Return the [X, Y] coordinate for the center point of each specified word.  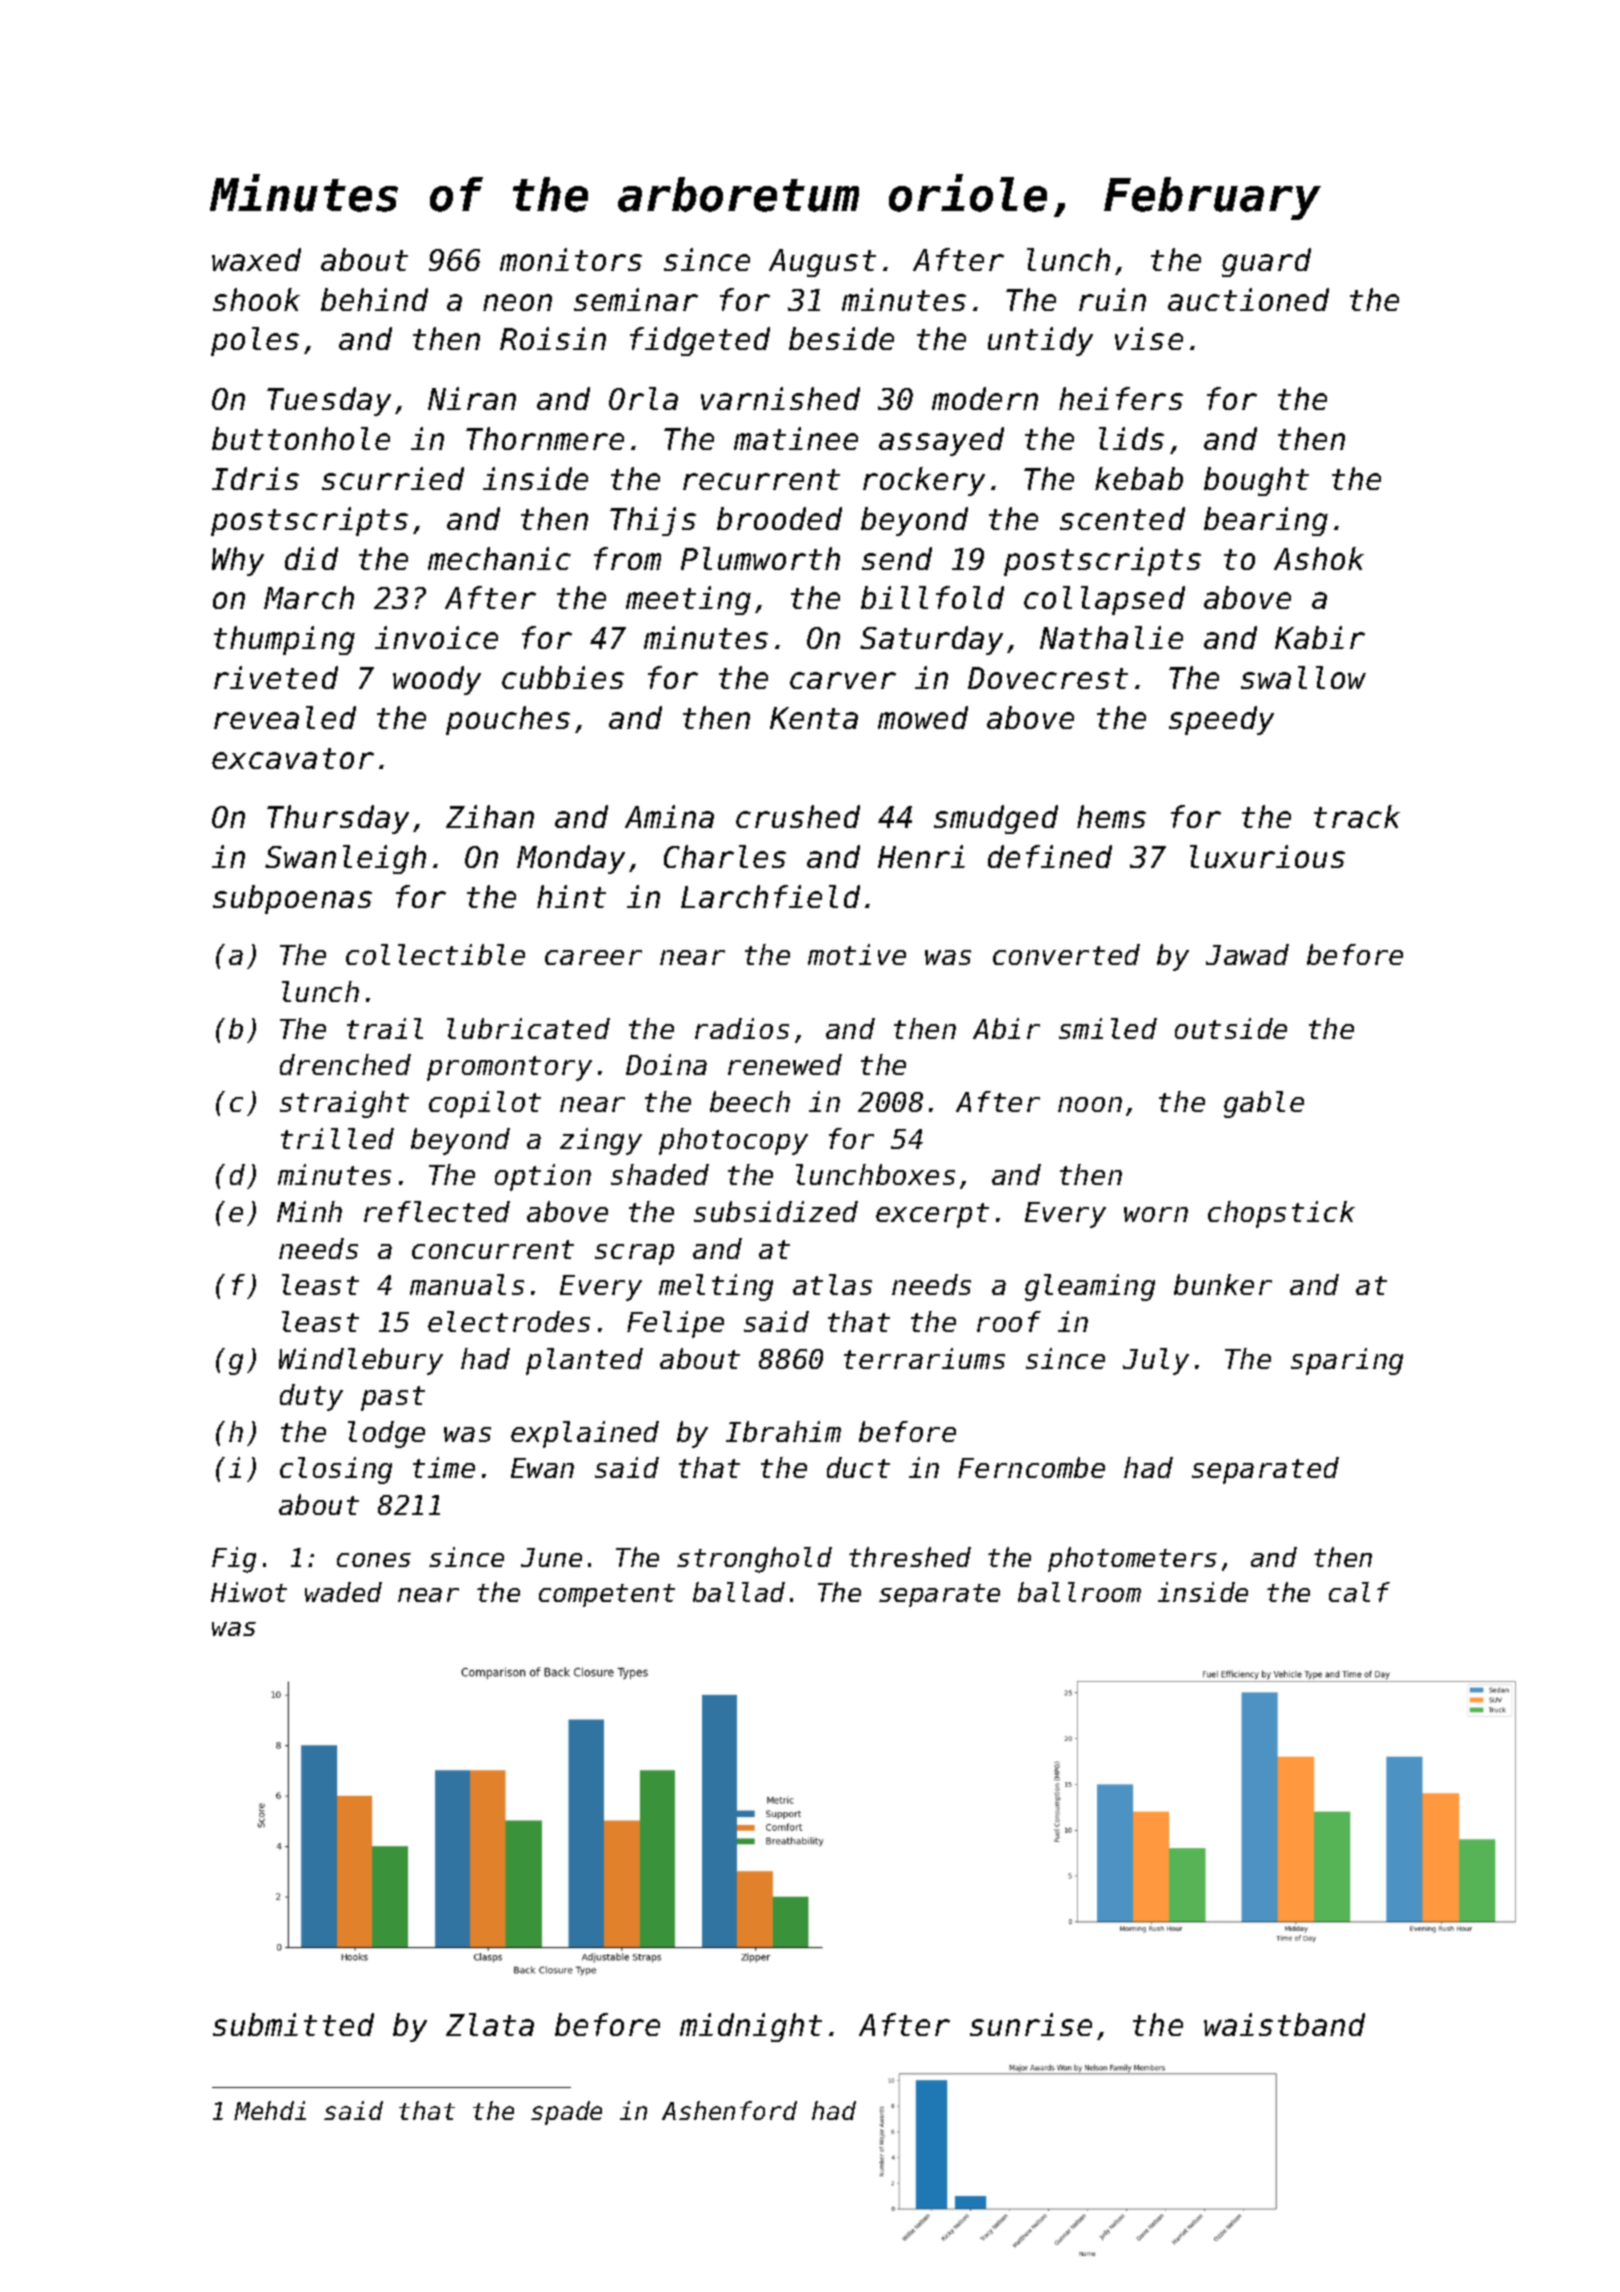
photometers [1132, 1559]
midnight [751, 2027]
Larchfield [770, 896]
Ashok [1319, 558]
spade [566, 2113]
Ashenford [729, 2110]
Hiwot [249, 1592]
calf [1359, 1592]
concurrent [493, 1249]
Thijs [653, 521]
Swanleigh [345, 859]
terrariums [924, 1358]
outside [1231, 1028]
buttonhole [301, 438]
